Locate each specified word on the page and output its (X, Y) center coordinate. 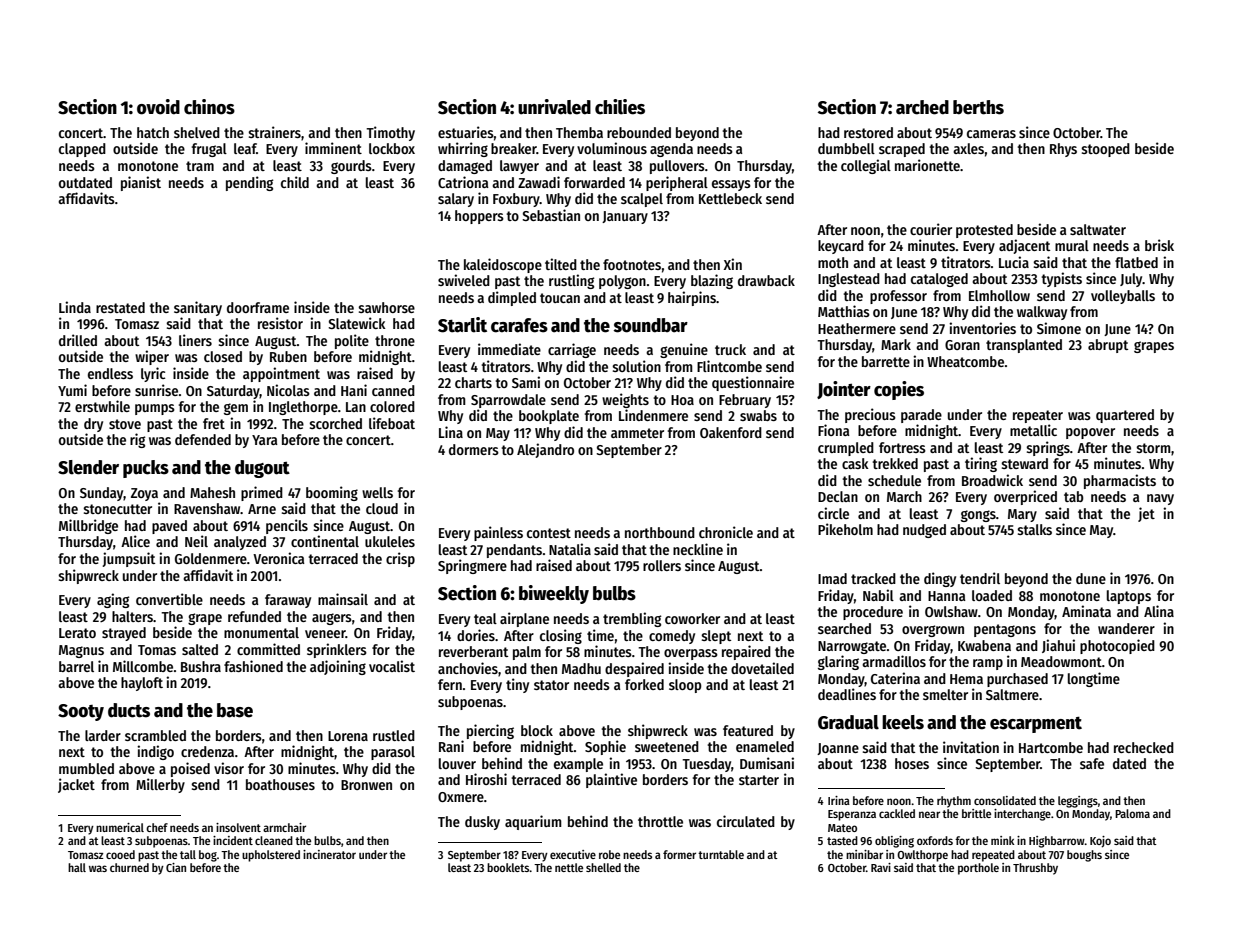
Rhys (1063, 150)
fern (450, 684)
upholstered (271, 856)
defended (203, 439)
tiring (981, 464)
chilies (620, 107)
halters (132, 616)
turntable (721, 854)
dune (1091, 578)
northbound (660, 532)
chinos (209, 107)
